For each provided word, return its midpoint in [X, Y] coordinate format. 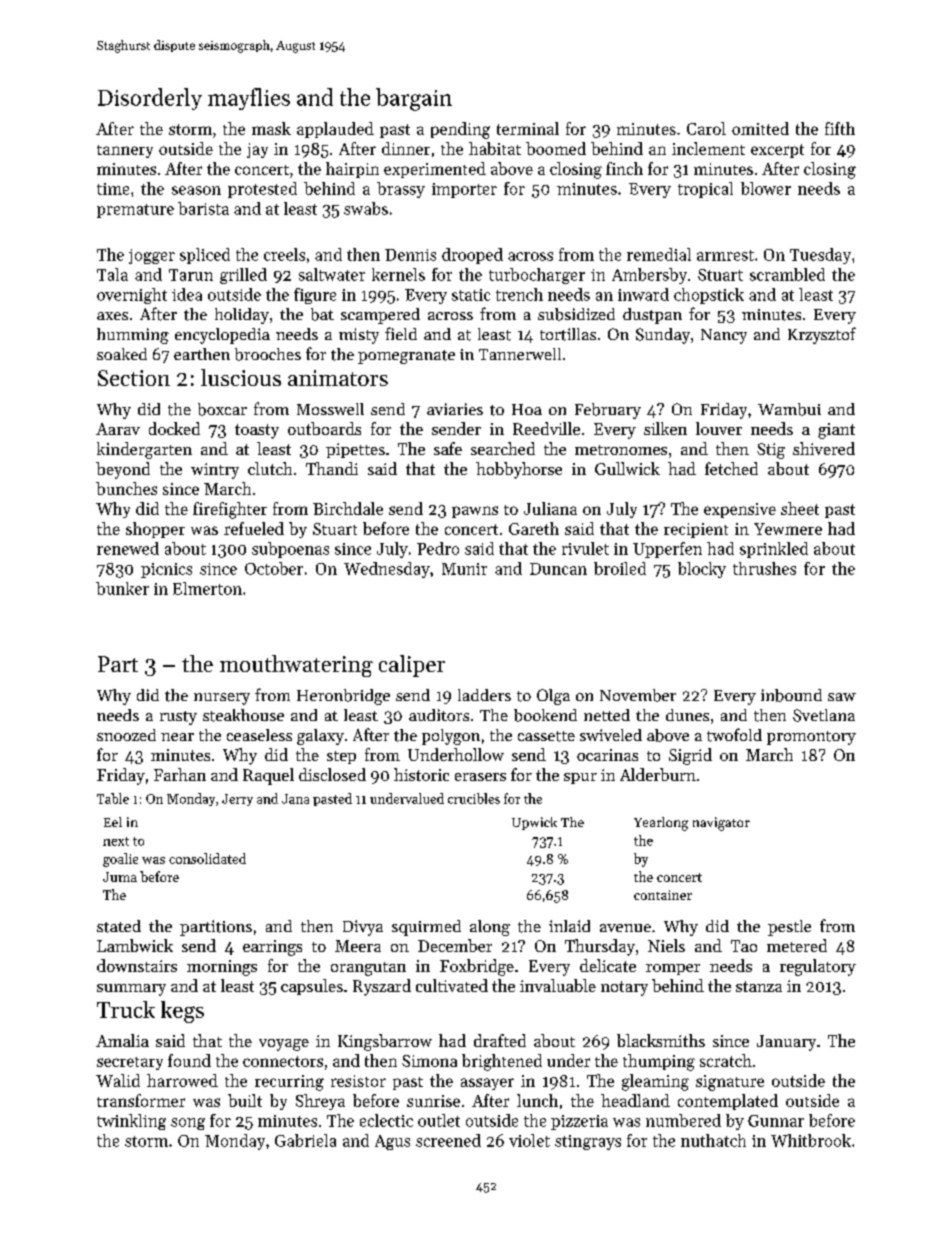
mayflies [249, 99]
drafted [500, 1040]
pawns [475, 512]
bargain [414, 99]
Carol [706, 128]
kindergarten [144, 450]
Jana [295, 799]
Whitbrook [811, 1140]
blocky [702, 570]
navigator [721, 824]
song [188, 1124]
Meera [358, 946]
